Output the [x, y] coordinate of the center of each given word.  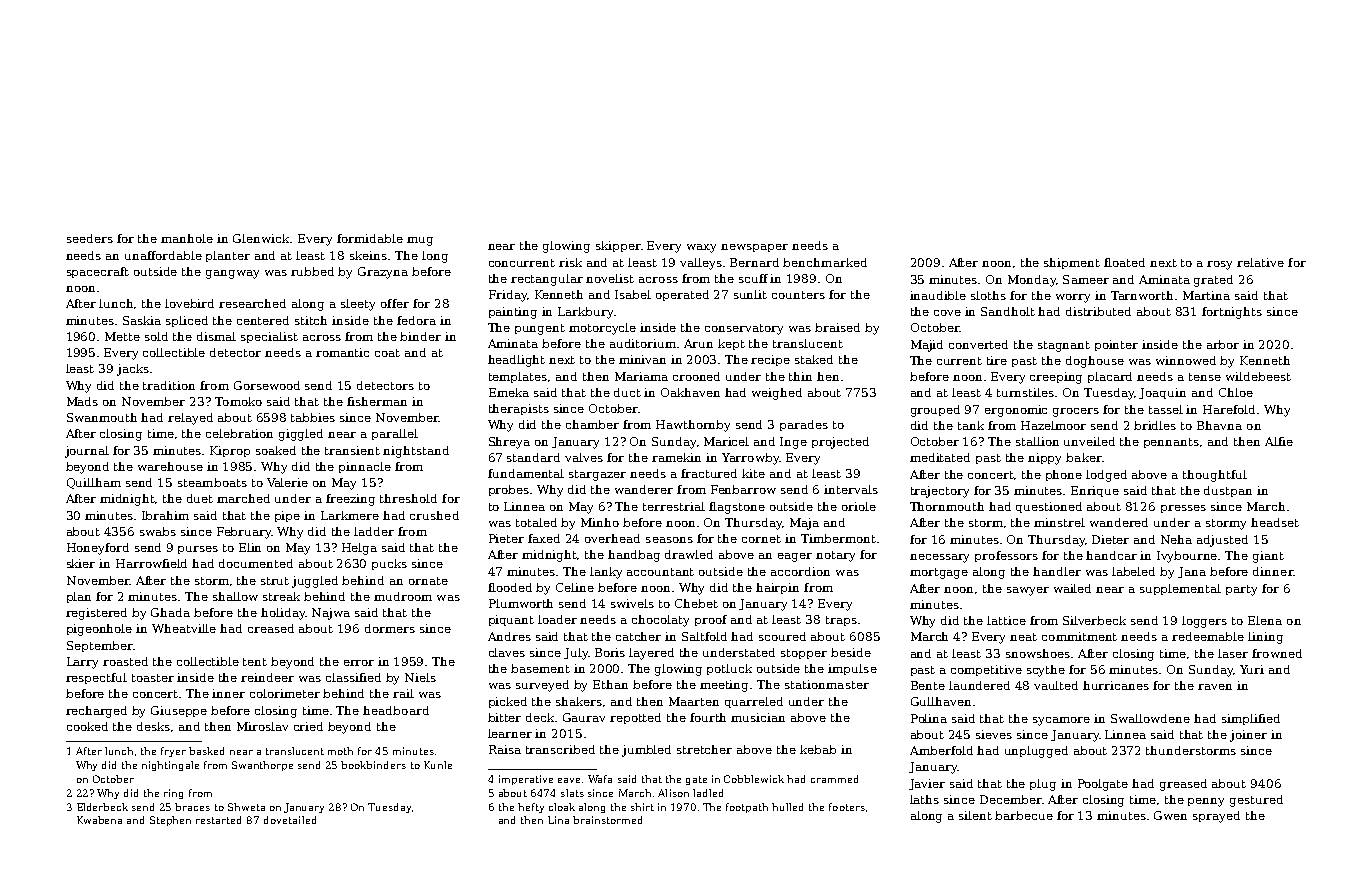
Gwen [1170, 815]
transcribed [560, 749]
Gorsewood [267, 385]
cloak [562, 807]
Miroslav [262, 726]
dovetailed [290, 820]
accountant [660, 572]
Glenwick [262, 238]
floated [1124, 262]
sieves [994, 734]
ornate [428, 581]
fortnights [1232, 313]
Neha [1176, 539]
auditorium [643, 343]
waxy [701, 248]
